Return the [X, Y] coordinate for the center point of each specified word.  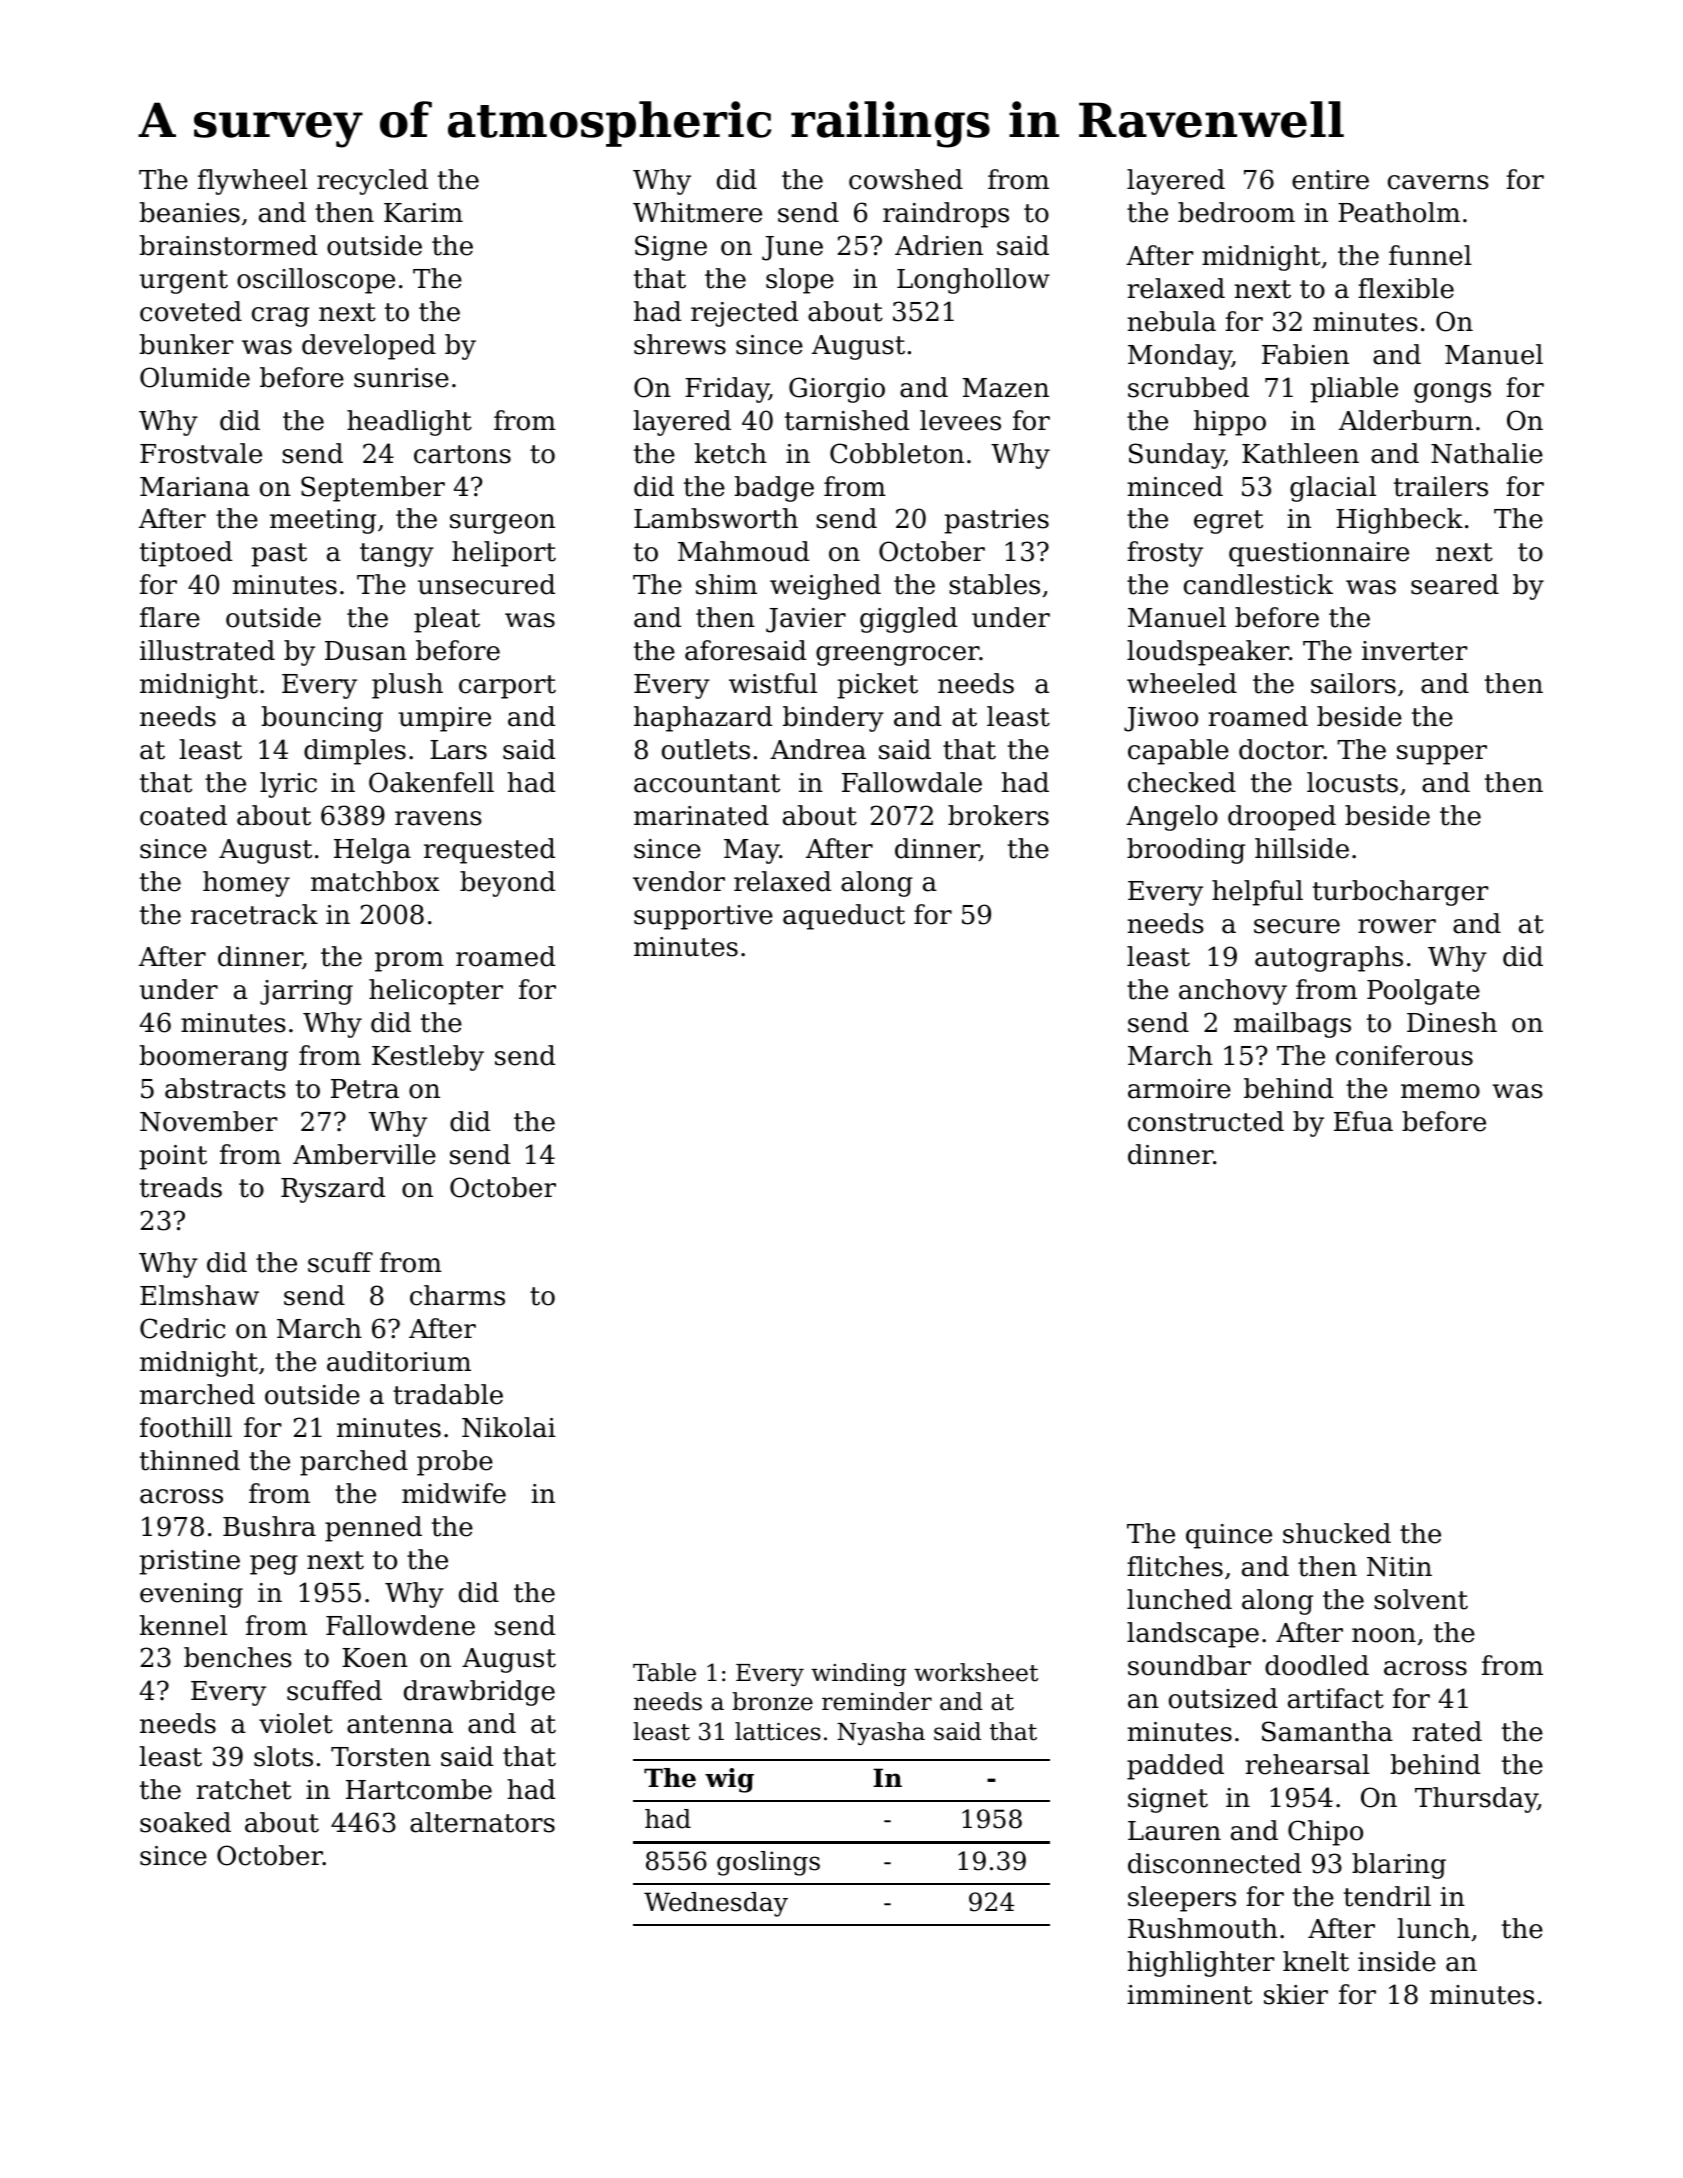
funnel [1430, 255]
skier [1296, 1994]
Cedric [183, 1328]
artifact [1336, 1698]
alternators [482, 1822]
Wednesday [716, 1904]
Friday [727, 390]
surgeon [502, 524]
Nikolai [509, 1427]
